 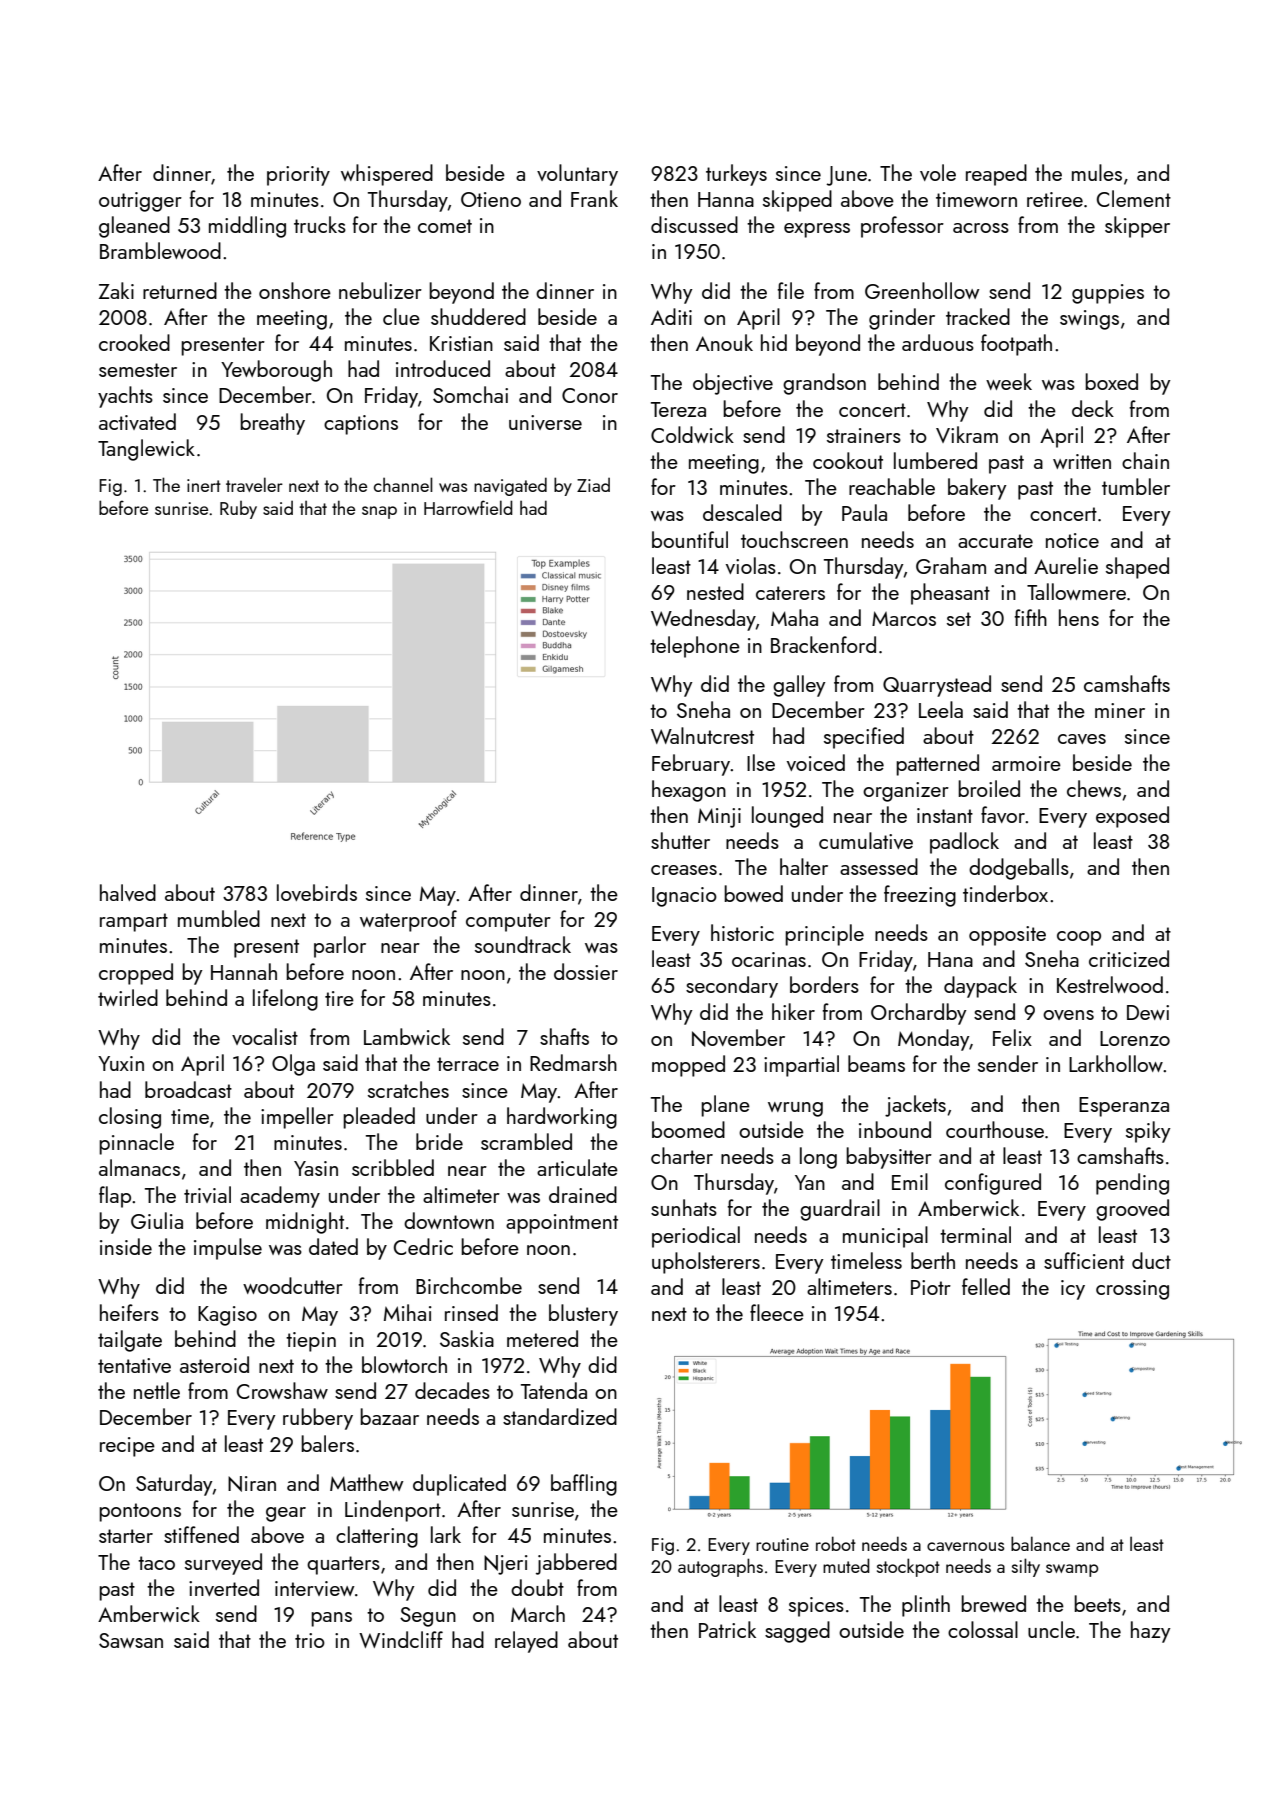 What do you see at coordinates (310, 1640) in the screenshot?
I see `trio` at bounding box center [310, 1640].
